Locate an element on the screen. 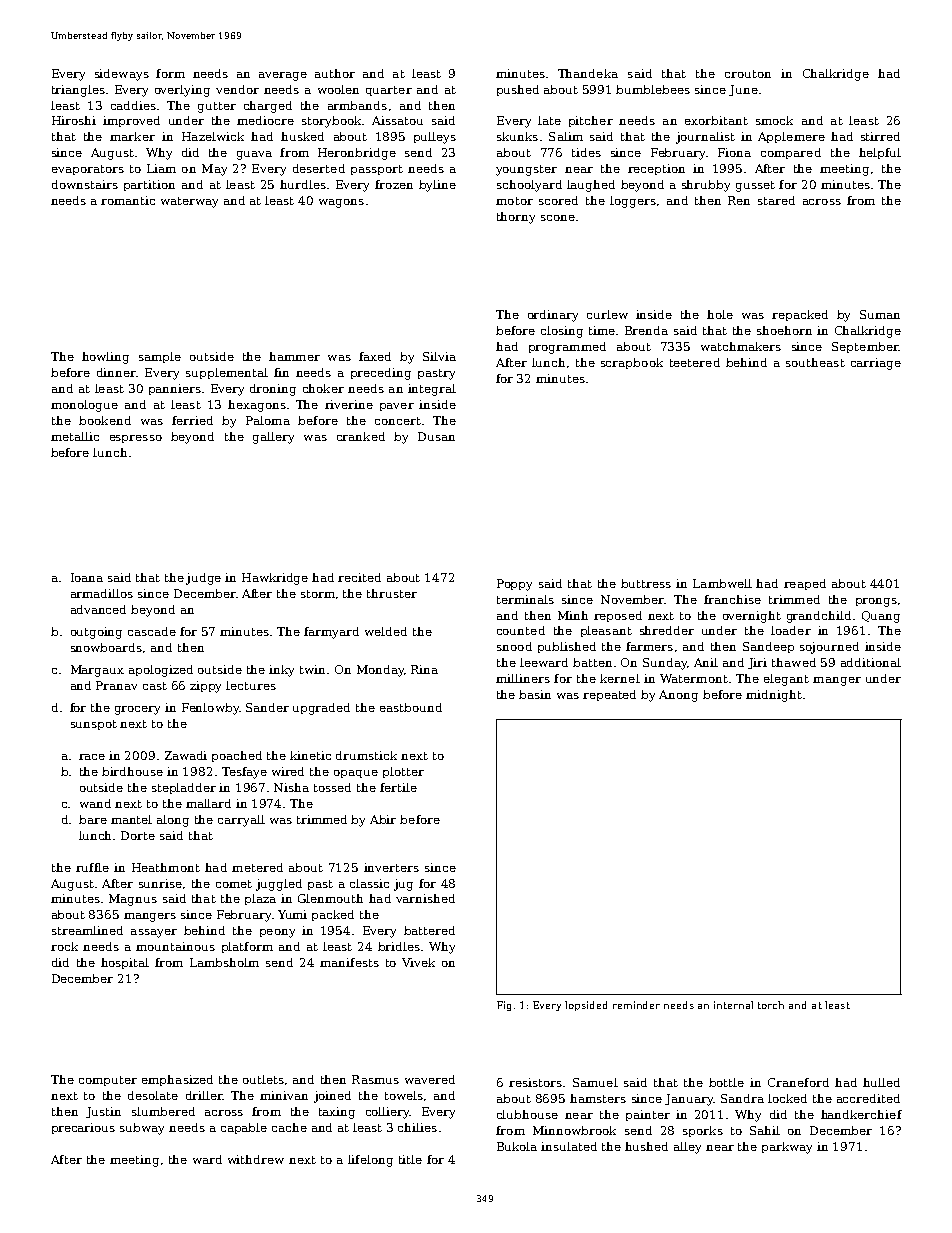 This screenshot has height=1233, width=952. wired is located at coordinates (288, 771).
